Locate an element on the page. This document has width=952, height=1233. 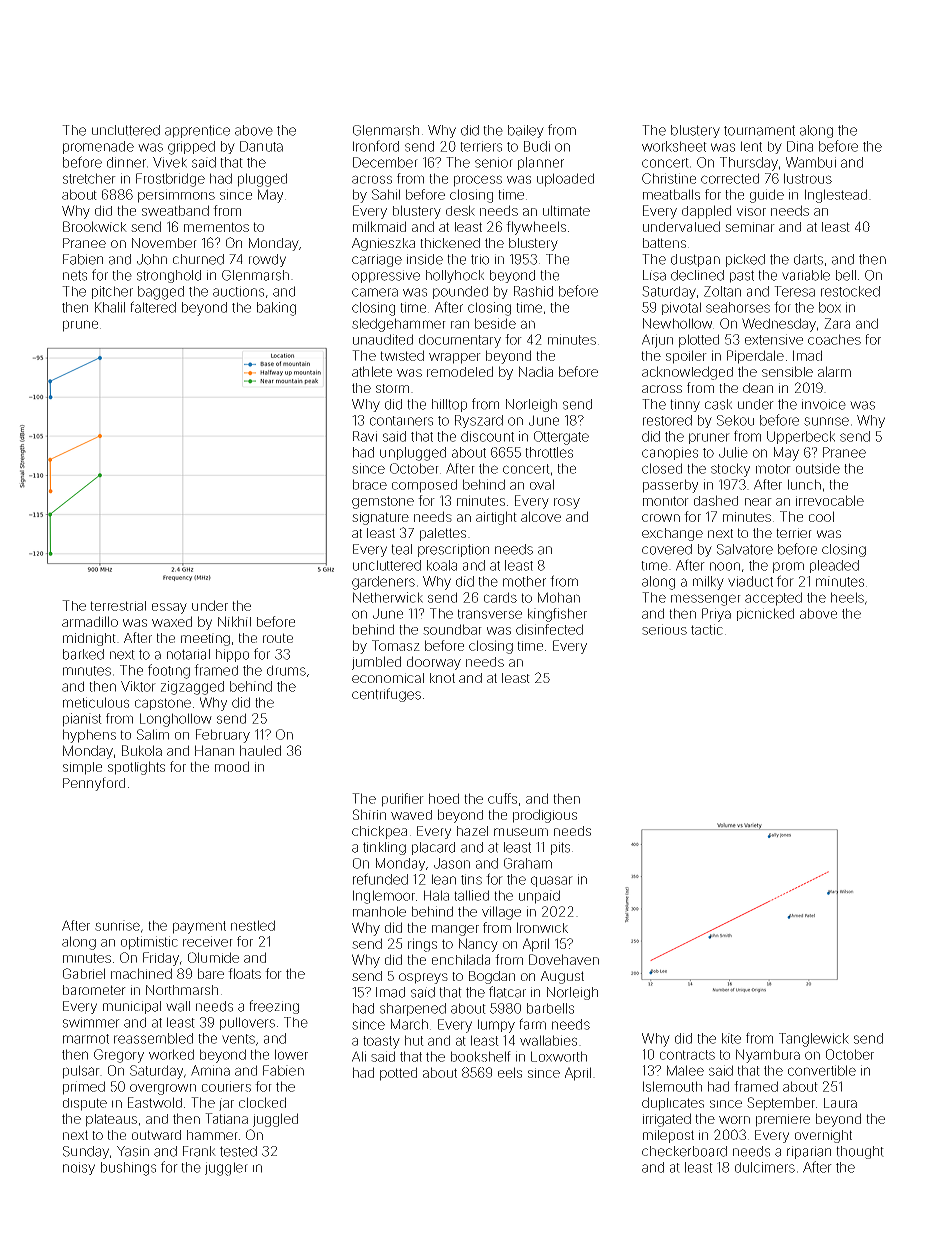
noisy is located at coordinates (79, 1168).
